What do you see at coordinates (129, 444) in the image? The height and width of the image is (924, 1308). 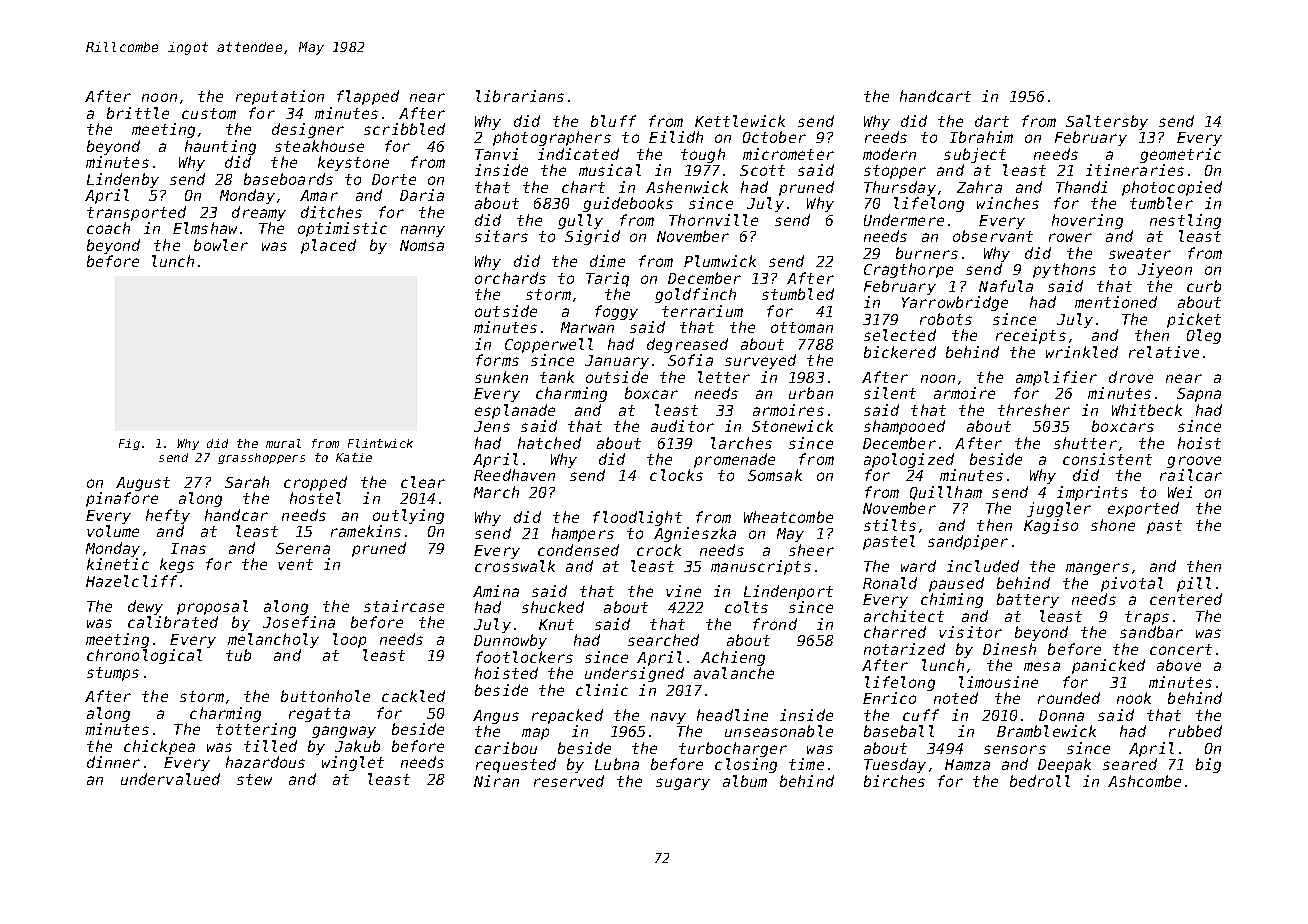 I see `Fig` at bounding box center [129, 444].
